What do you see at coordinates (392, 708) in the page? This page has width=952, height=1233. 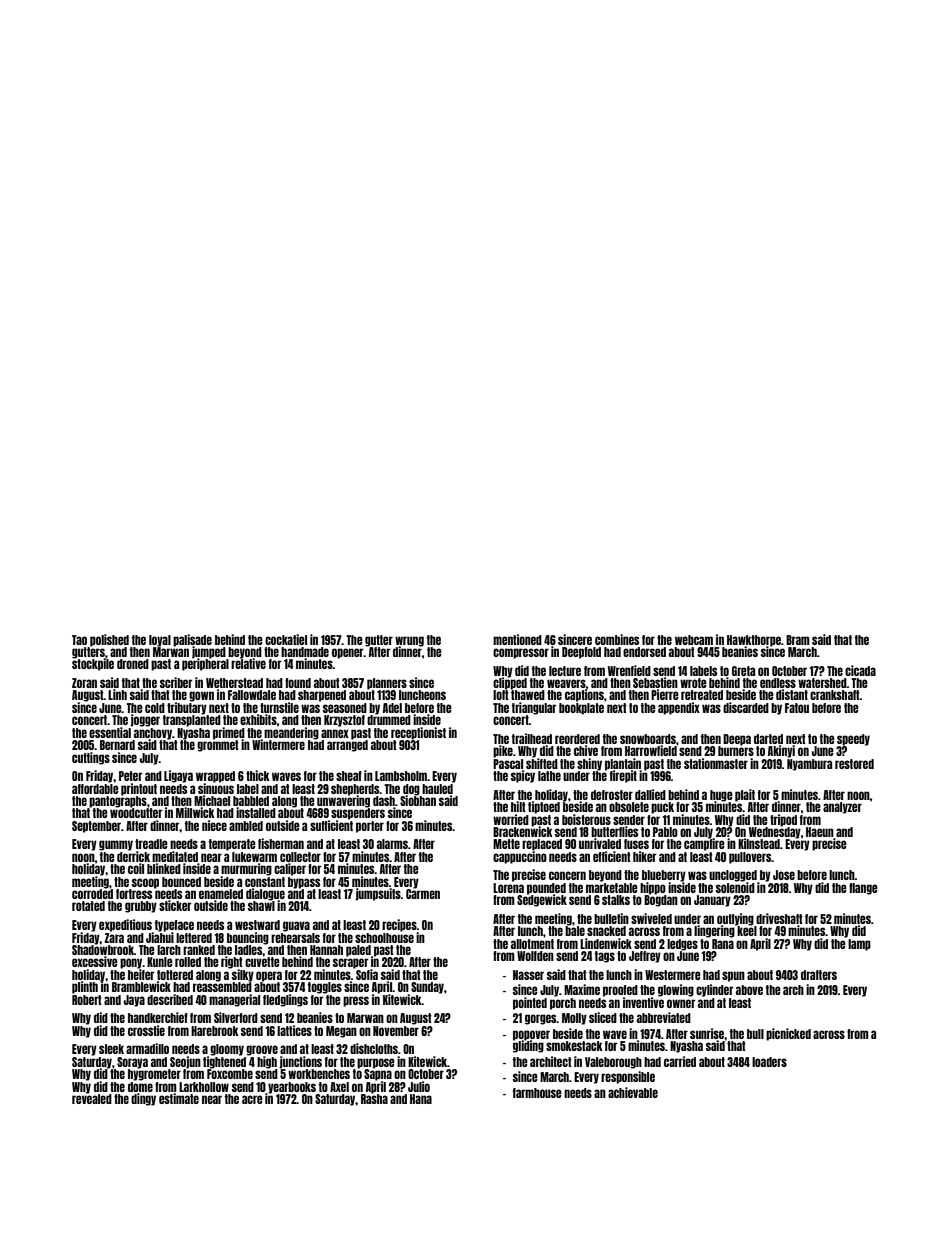 I see `Adel` at bounding box center [392, 708].
